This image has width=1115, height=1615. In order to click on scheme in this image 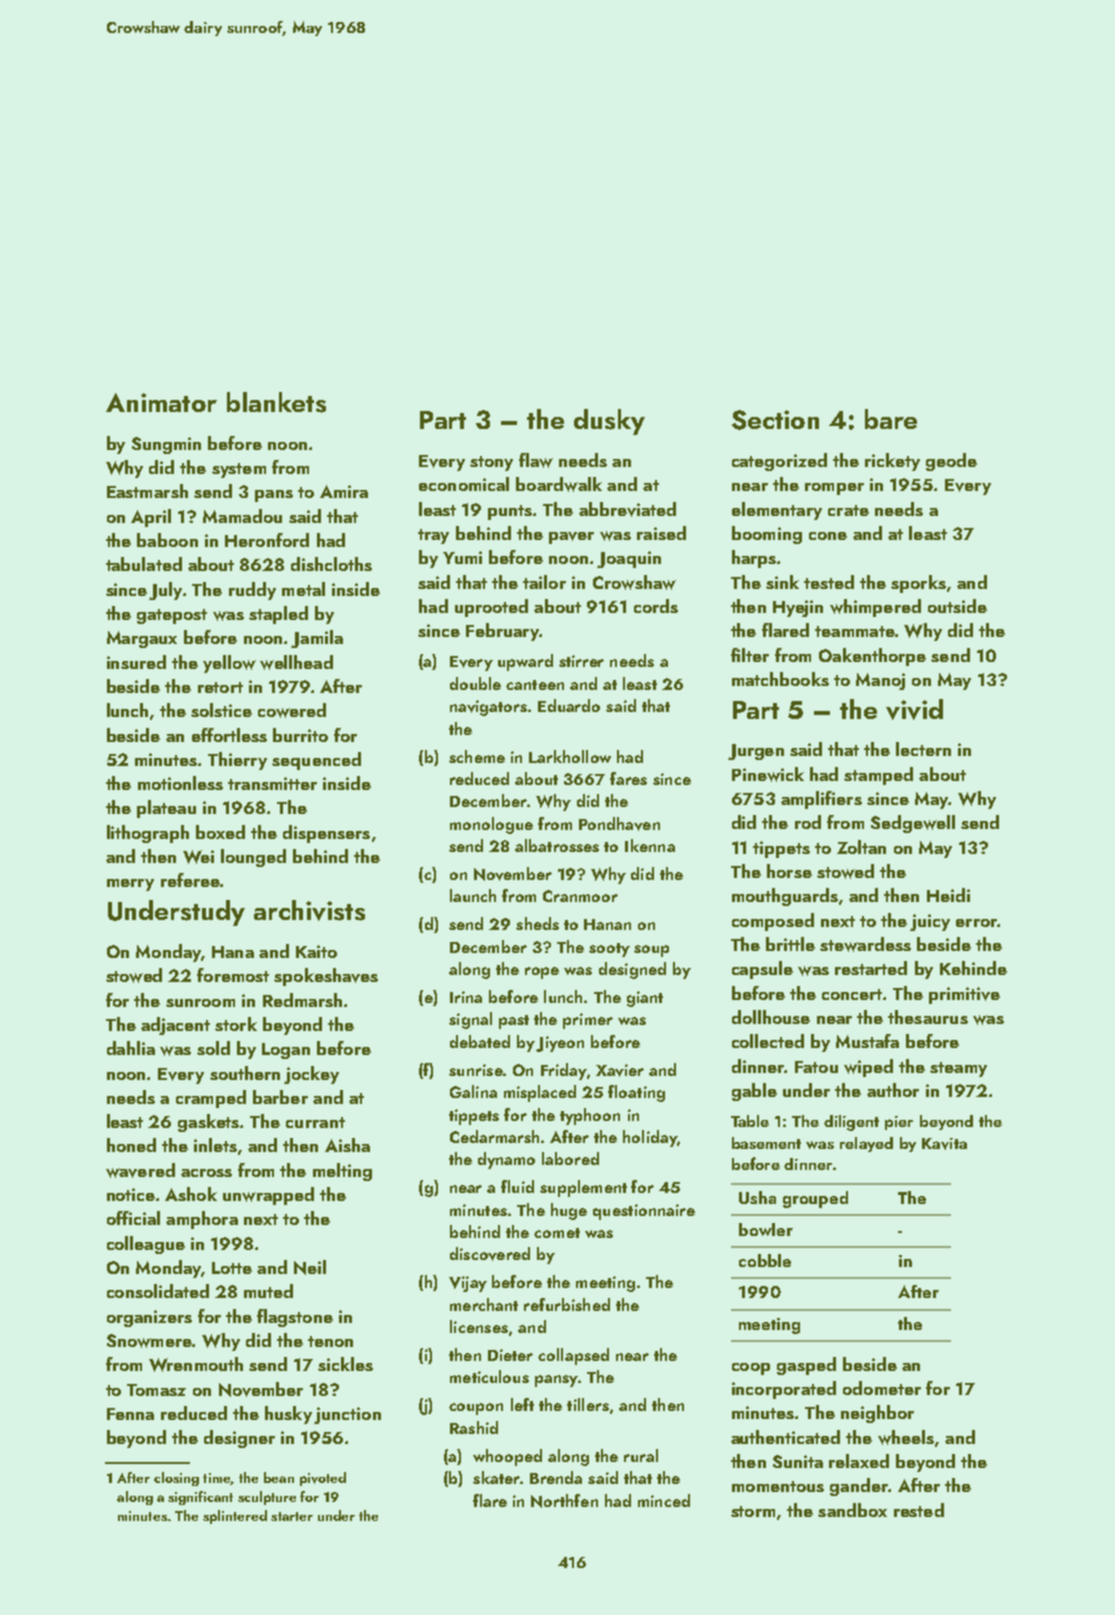, I will do `click(477, 756)`.
